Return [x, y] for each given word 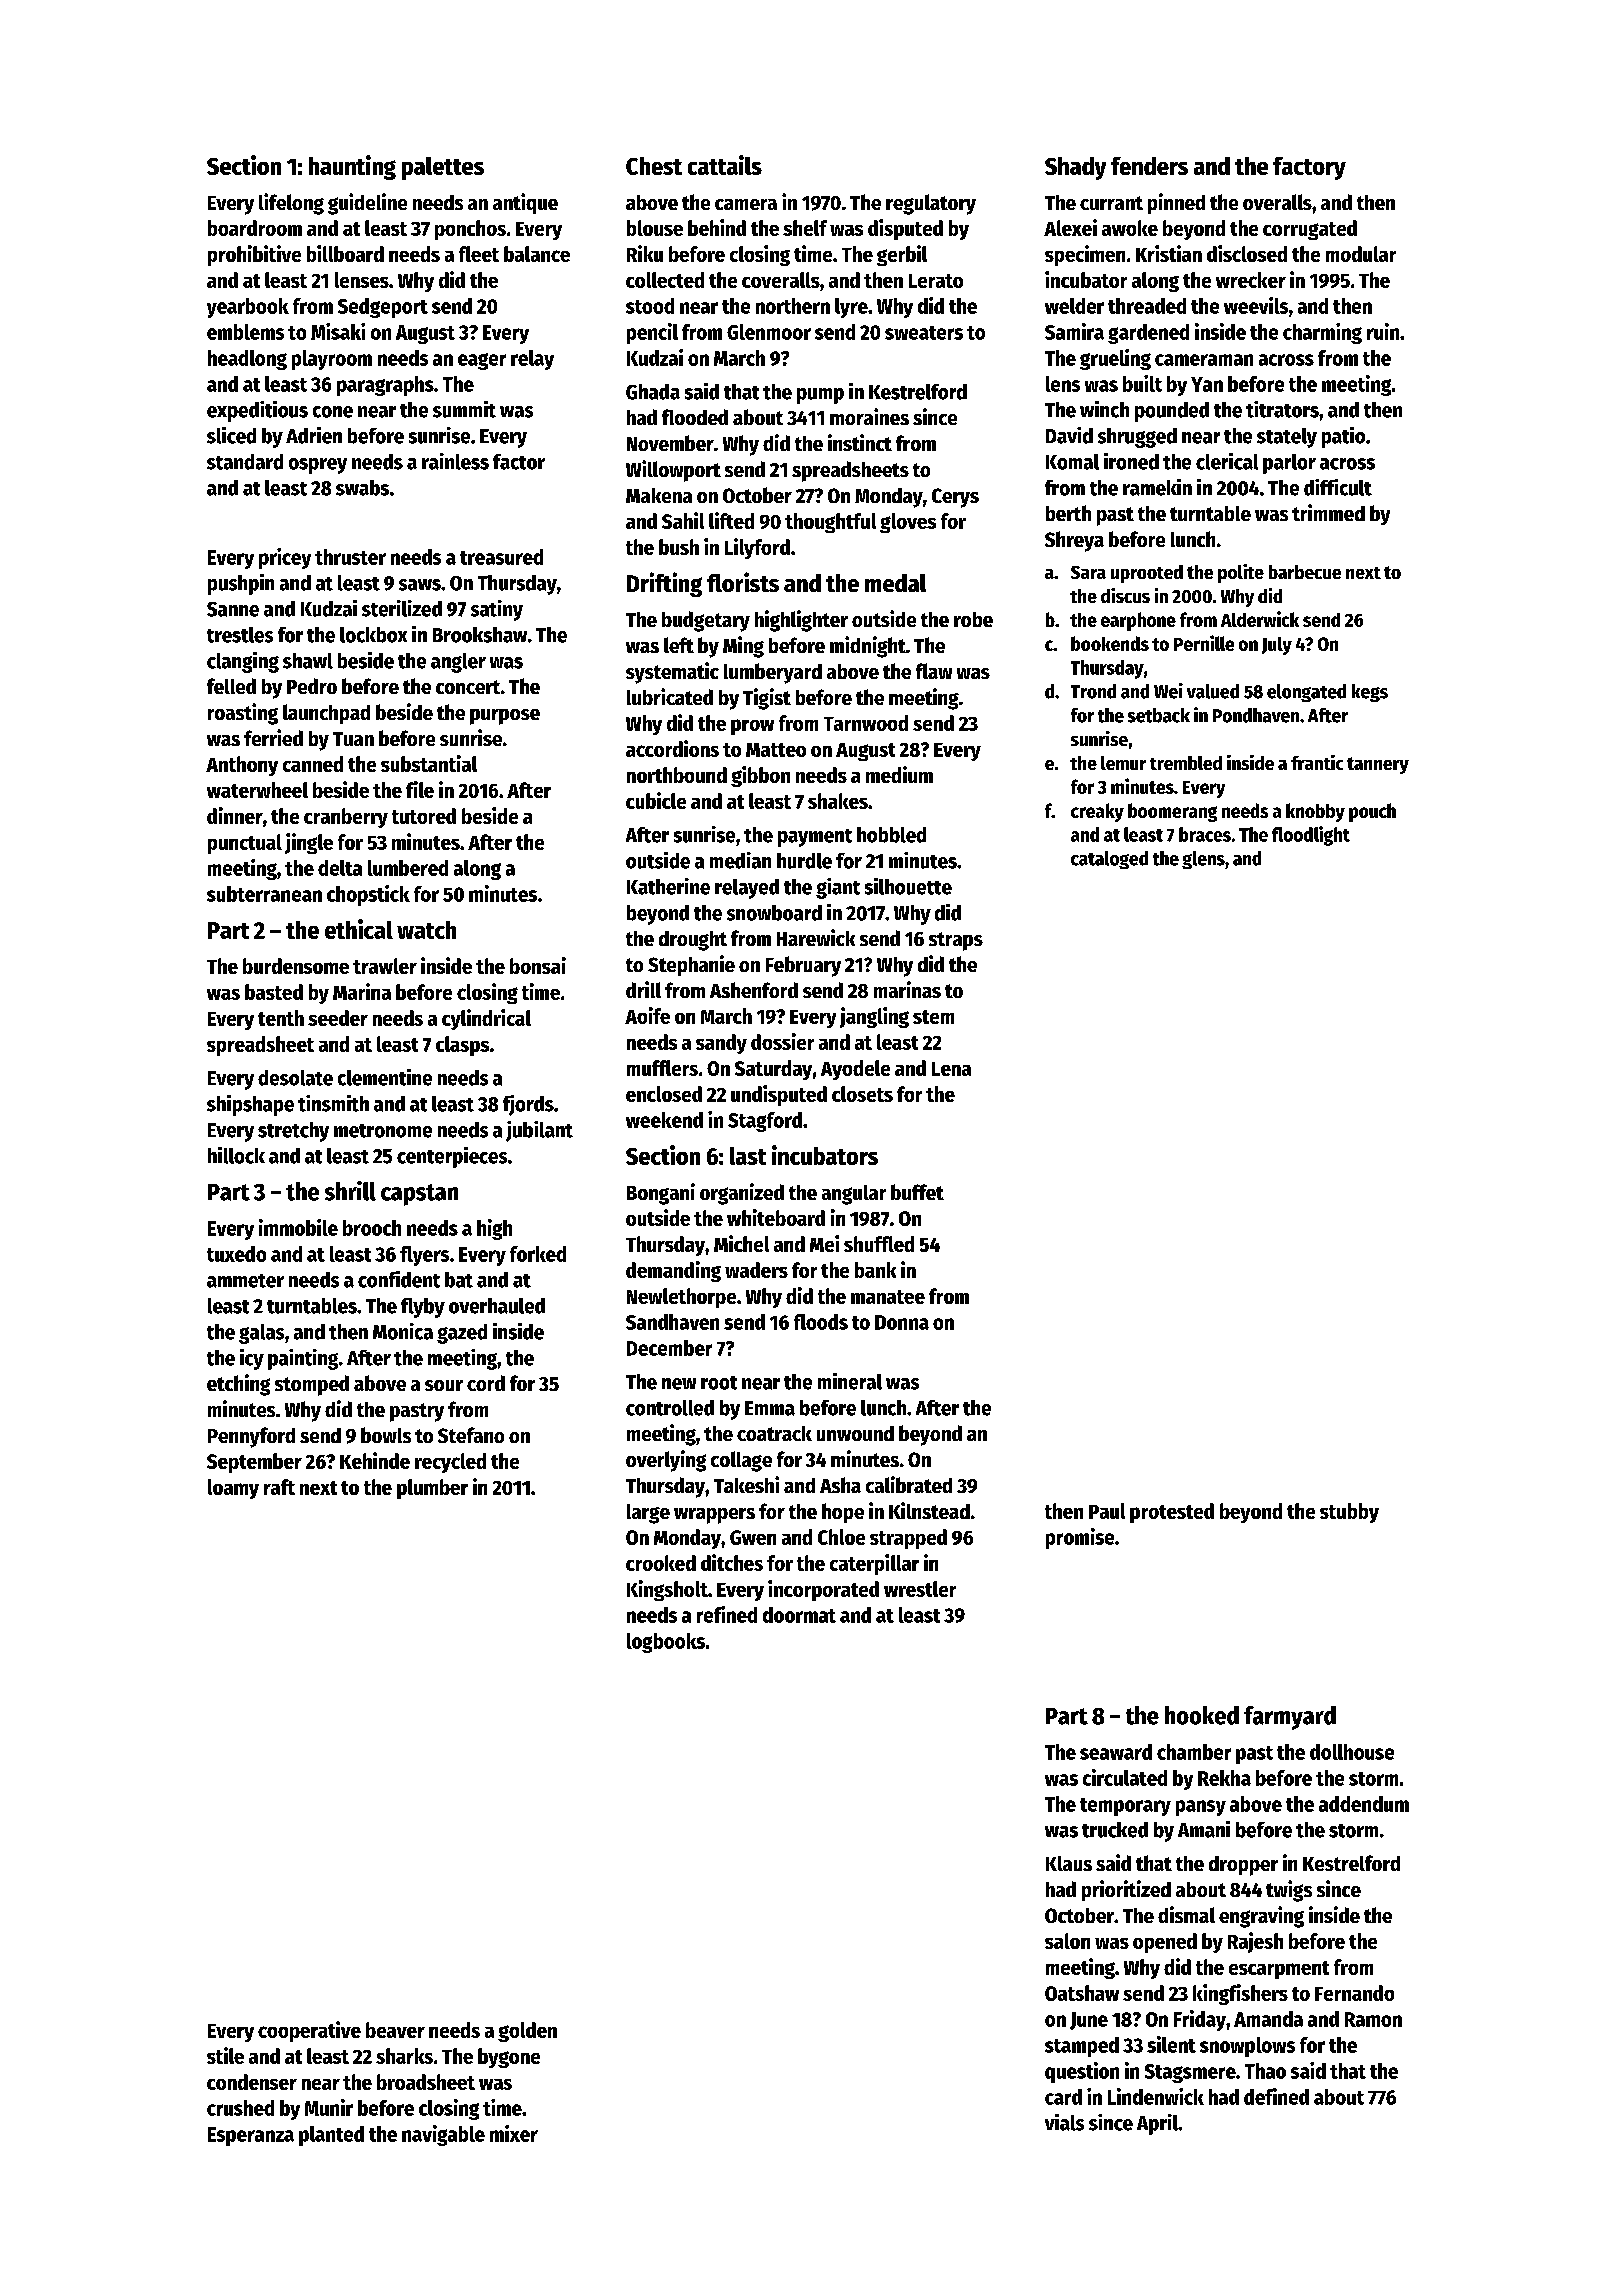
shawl [308, 661]
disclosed [1247, 253]
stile [225, 2055]
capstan [419, 1195]
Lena [951, 1069]
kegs [1370, 693]
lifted [731, 520]
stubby [1349, 1513]
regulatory [931, 204]
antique [525, 203]
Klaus [1069, 1863]
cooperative [309, 2031]
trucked [1115, 1830]
